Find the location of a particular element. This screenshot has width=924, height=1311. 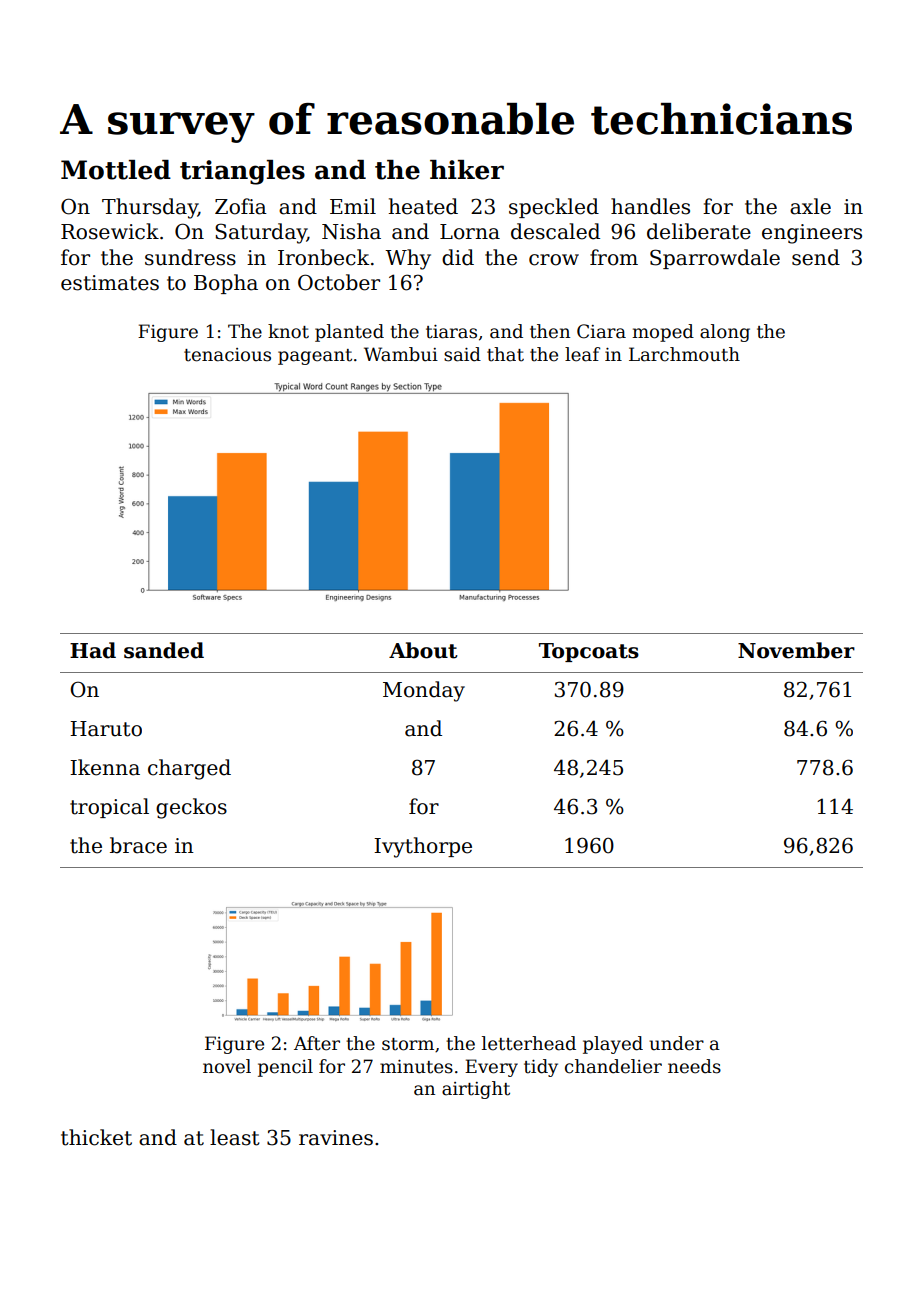

Wambui is located at coordinates (401, 354).
